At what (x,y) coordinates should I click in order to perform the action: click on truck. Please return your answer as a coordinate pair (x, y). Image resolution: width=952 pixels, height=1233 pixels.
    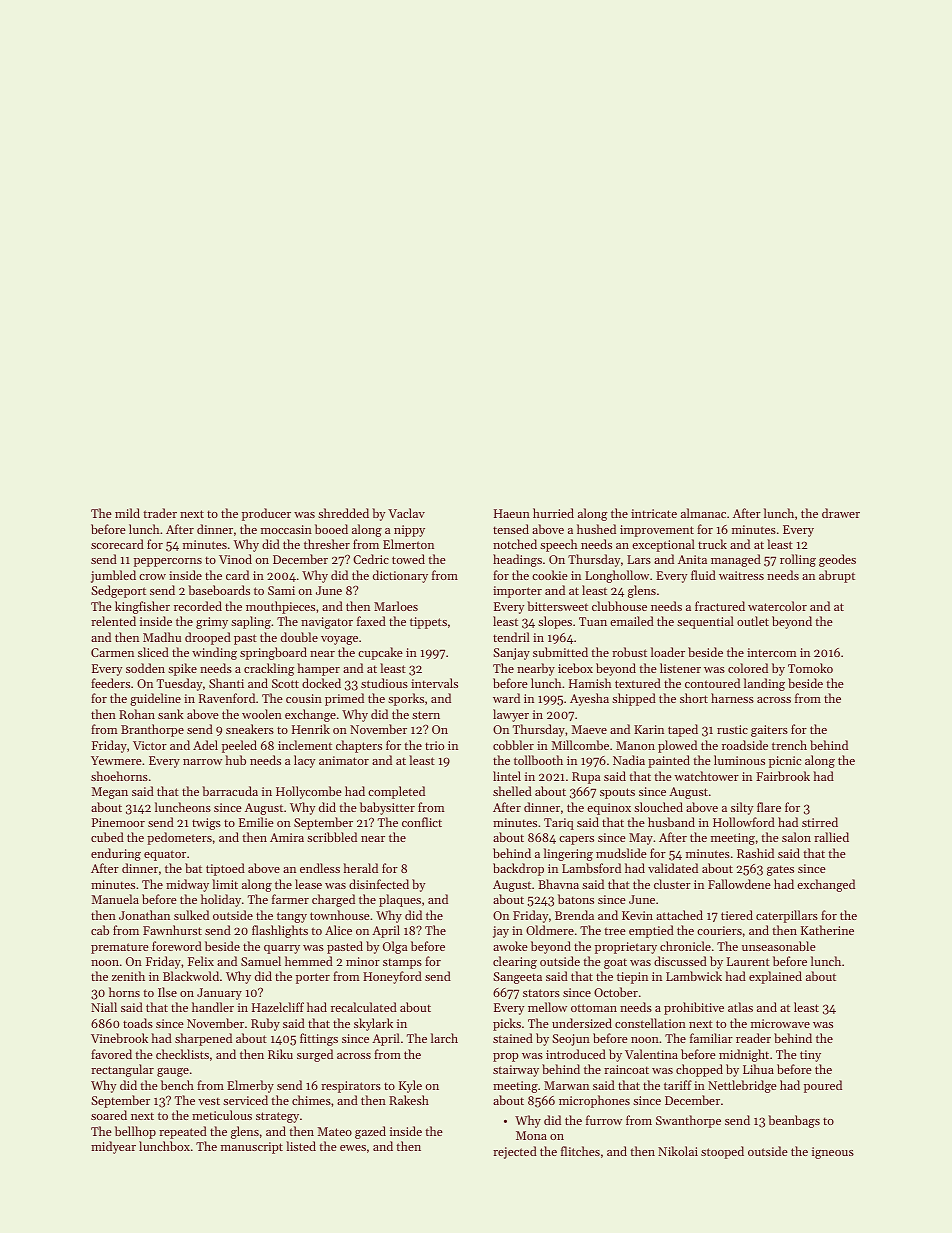
    Looking at the image, I should click on (712, 544).
